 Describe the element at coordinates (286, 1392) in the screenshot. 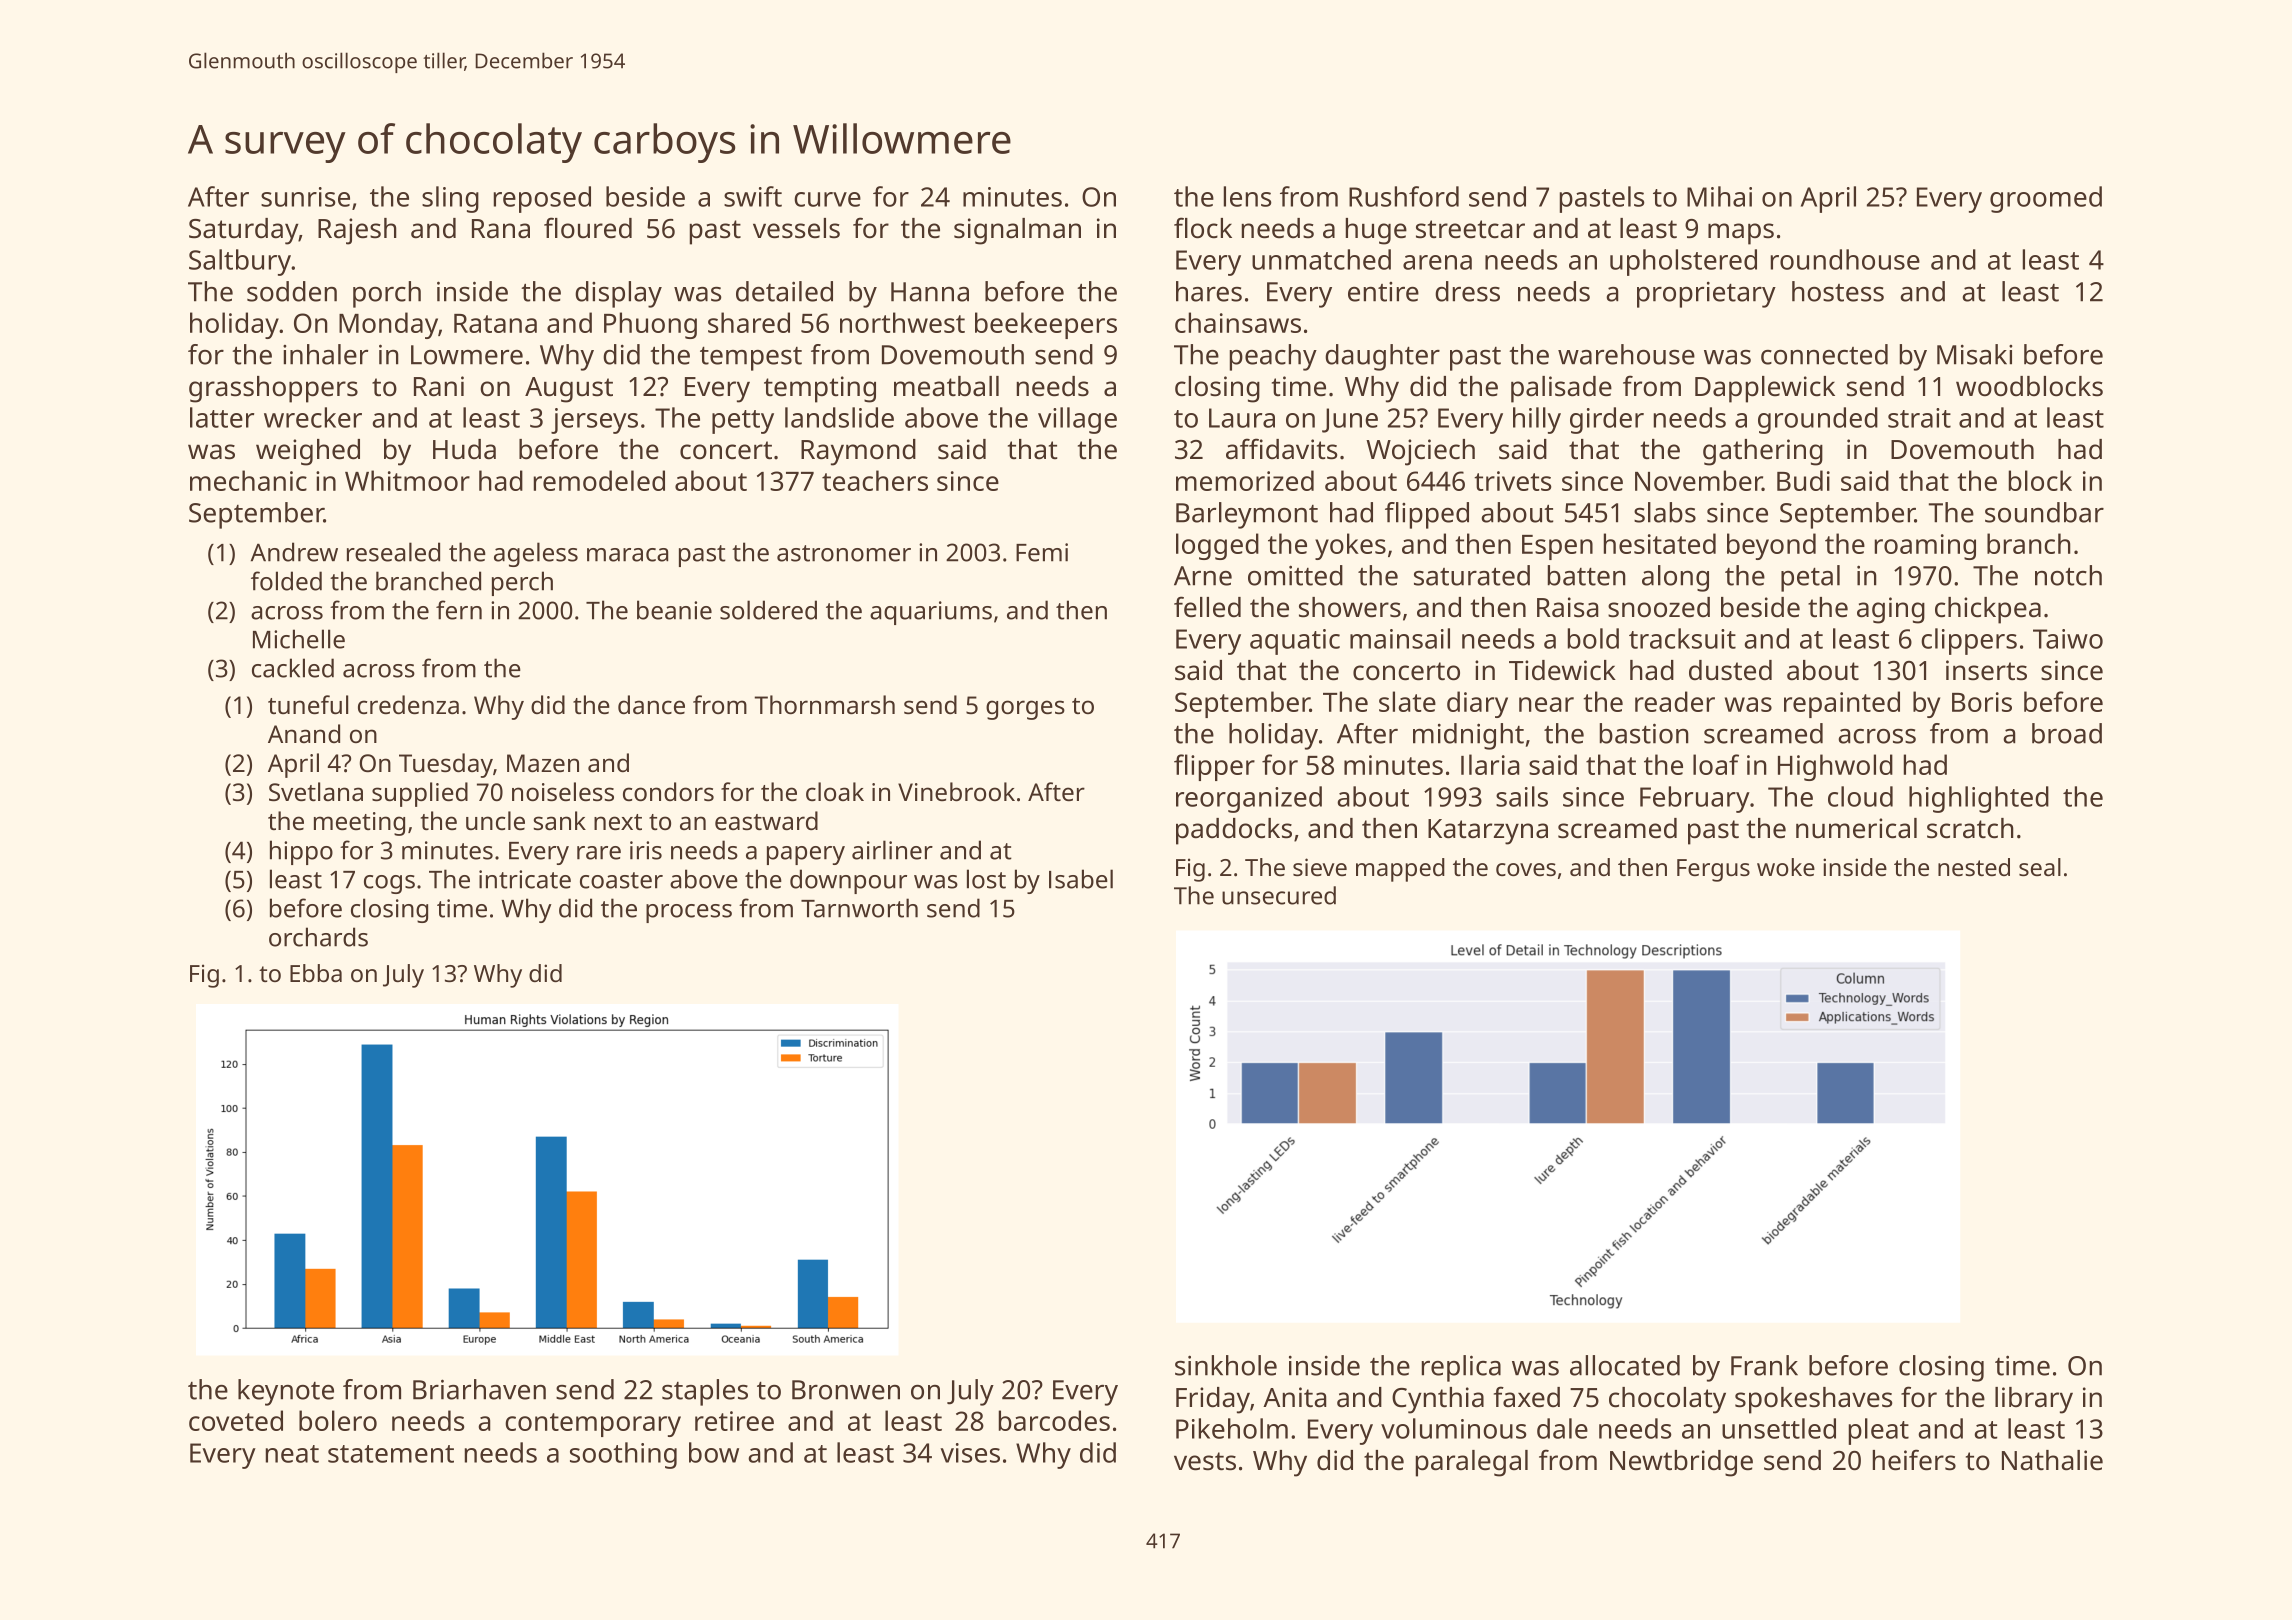

I see `keynote` at that location.
